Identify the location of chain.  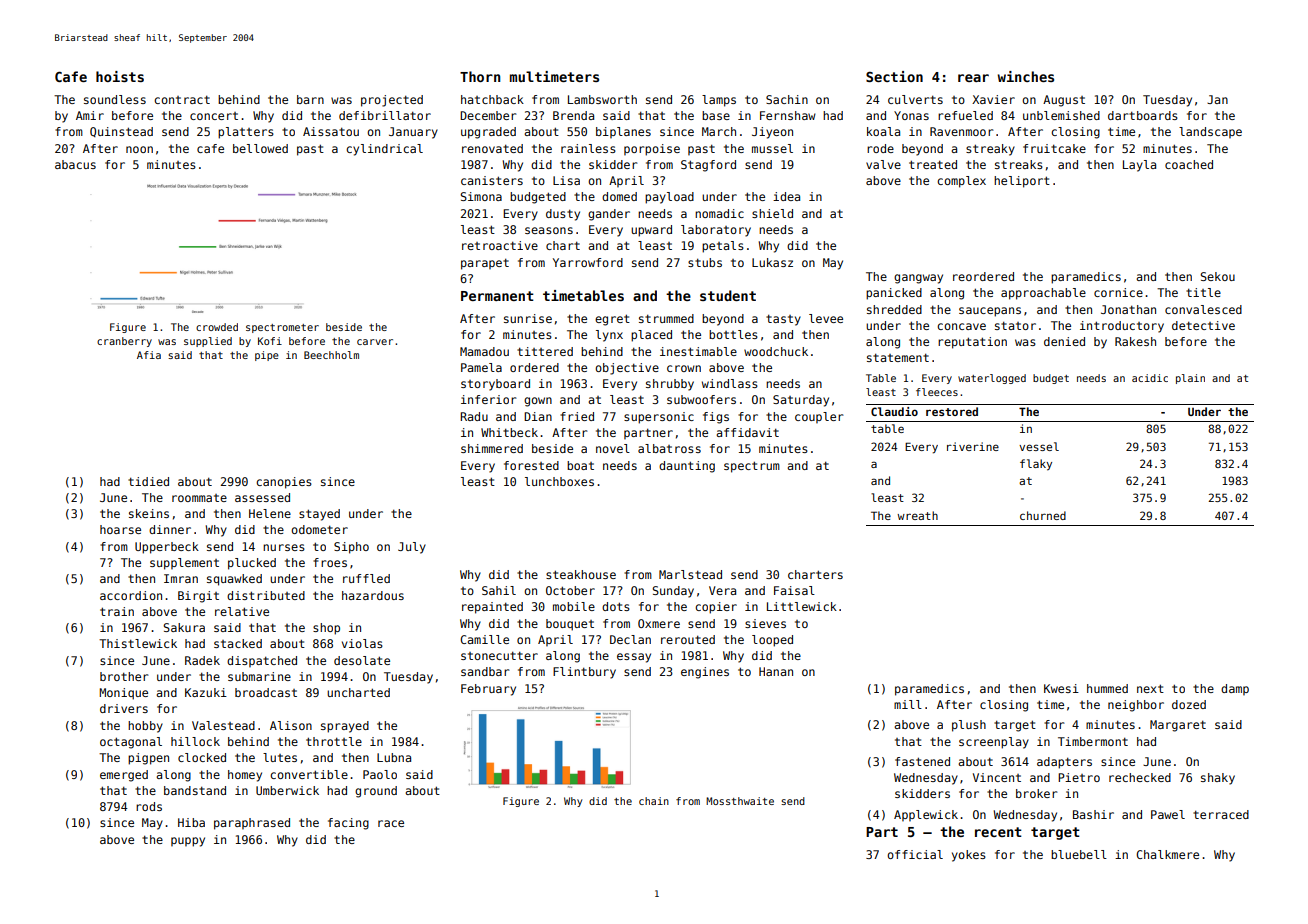
(654, 801).
